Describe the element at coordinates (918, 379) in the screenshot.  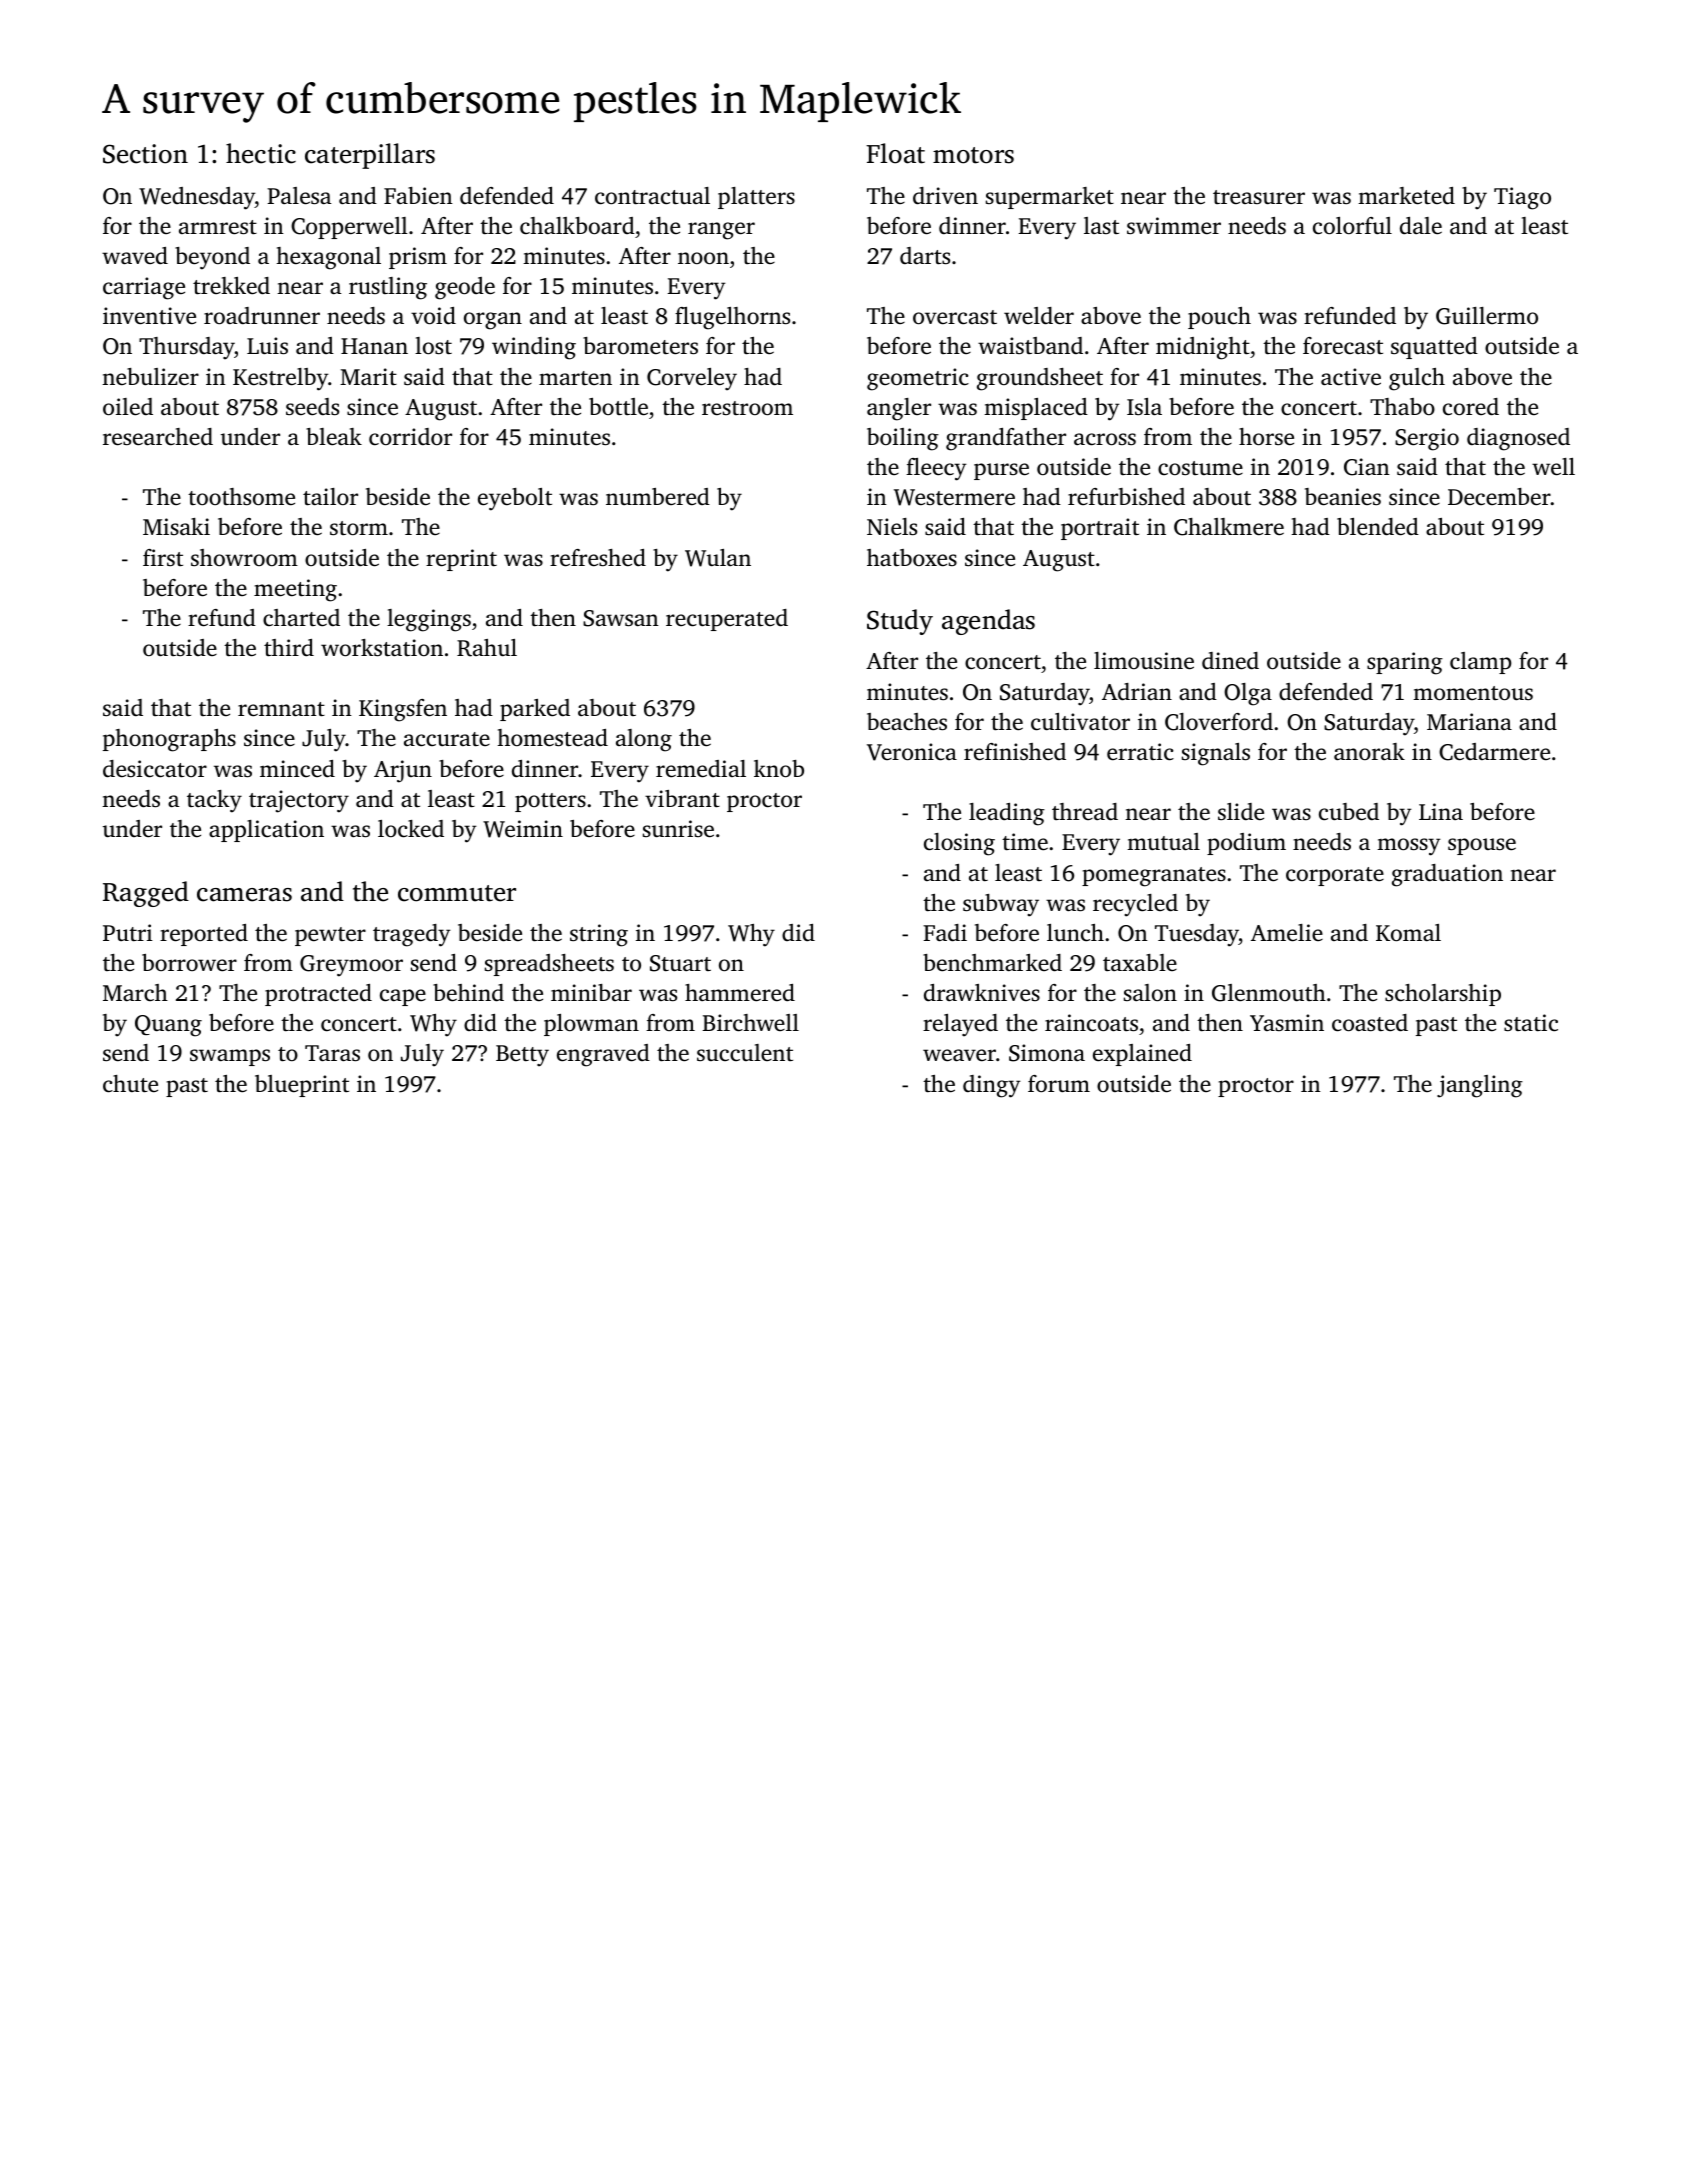
I see `geometric` at that location.
